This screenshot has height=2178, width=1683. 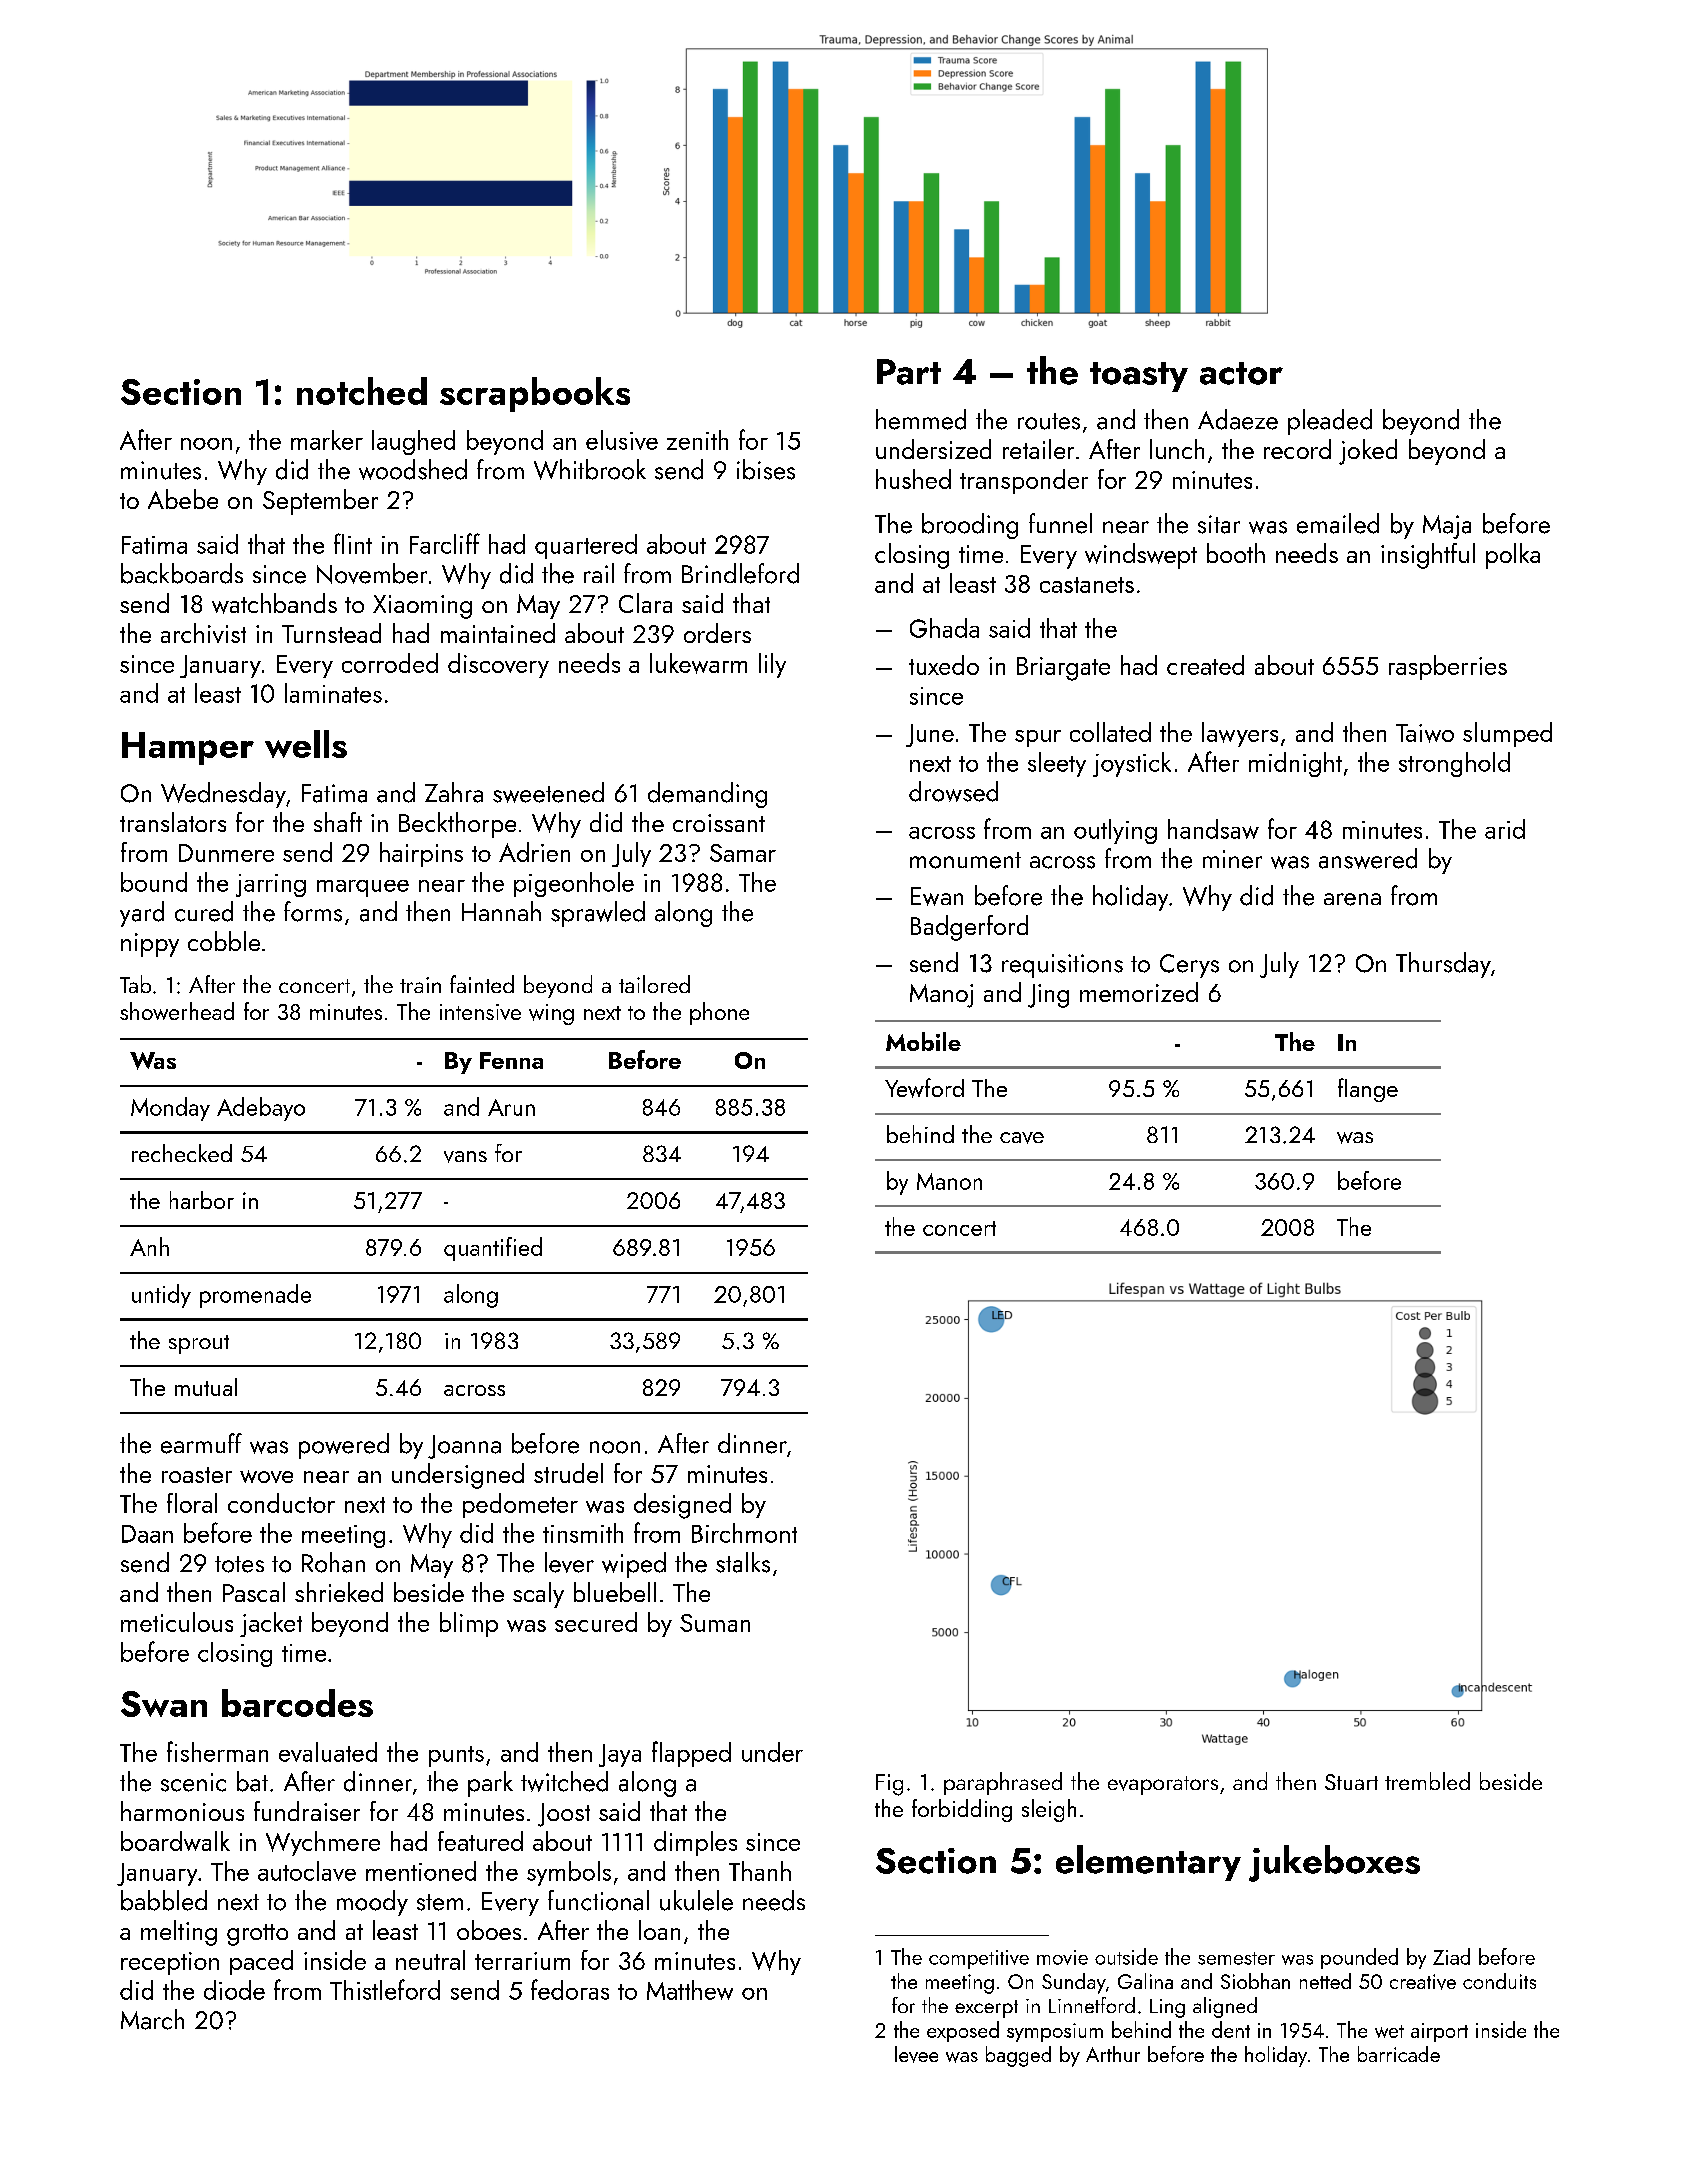 I want to click on flange, so click(x=1368, y=1090).
